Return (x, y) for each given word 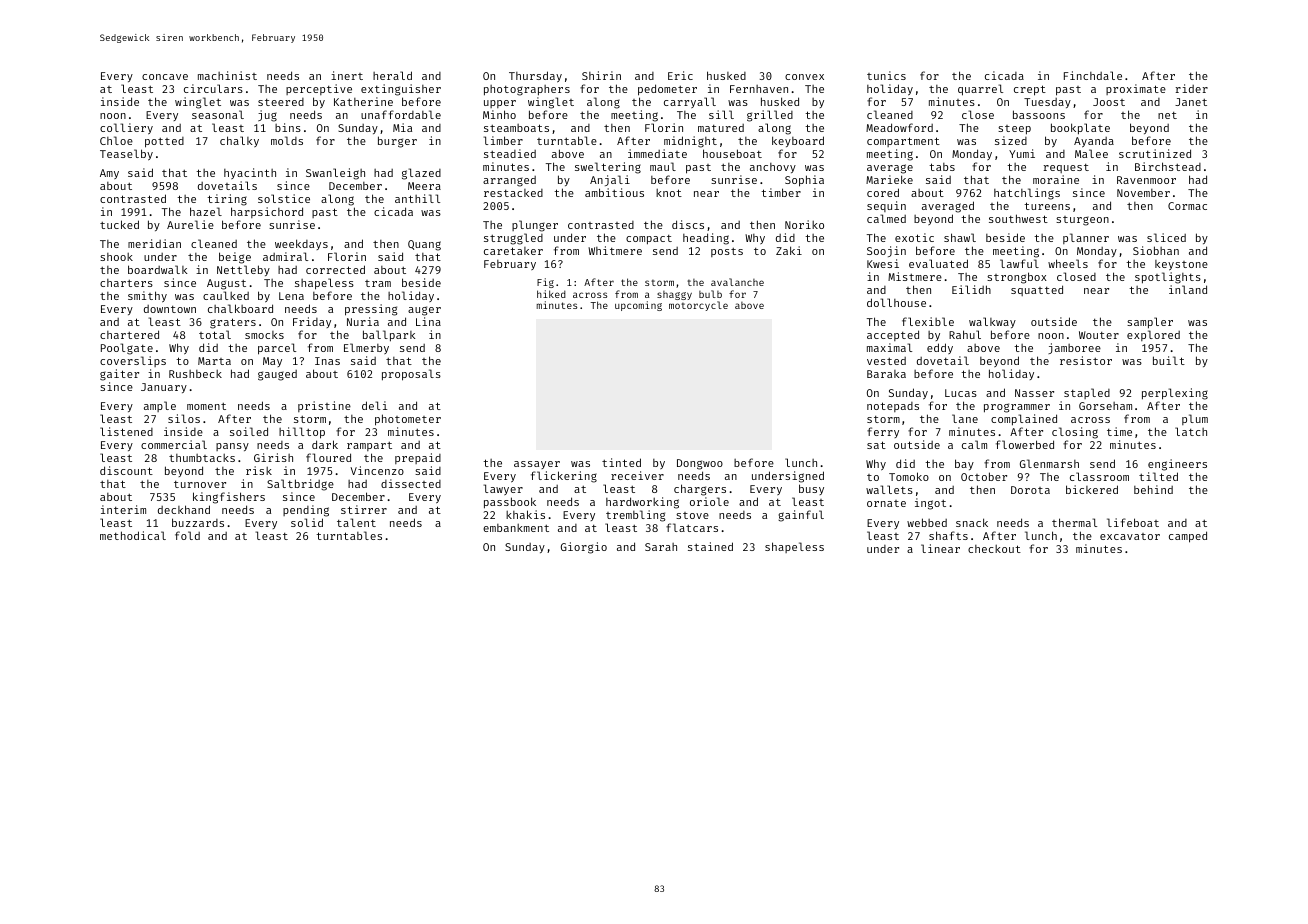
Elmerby (366, 348)
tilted (1158, 476)
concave (165, 77)
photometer (408, 420)
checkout (994, 549)
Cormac (1187, 206)
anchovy (773, 168)
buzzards (198, 522)
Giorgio (584, 548)
